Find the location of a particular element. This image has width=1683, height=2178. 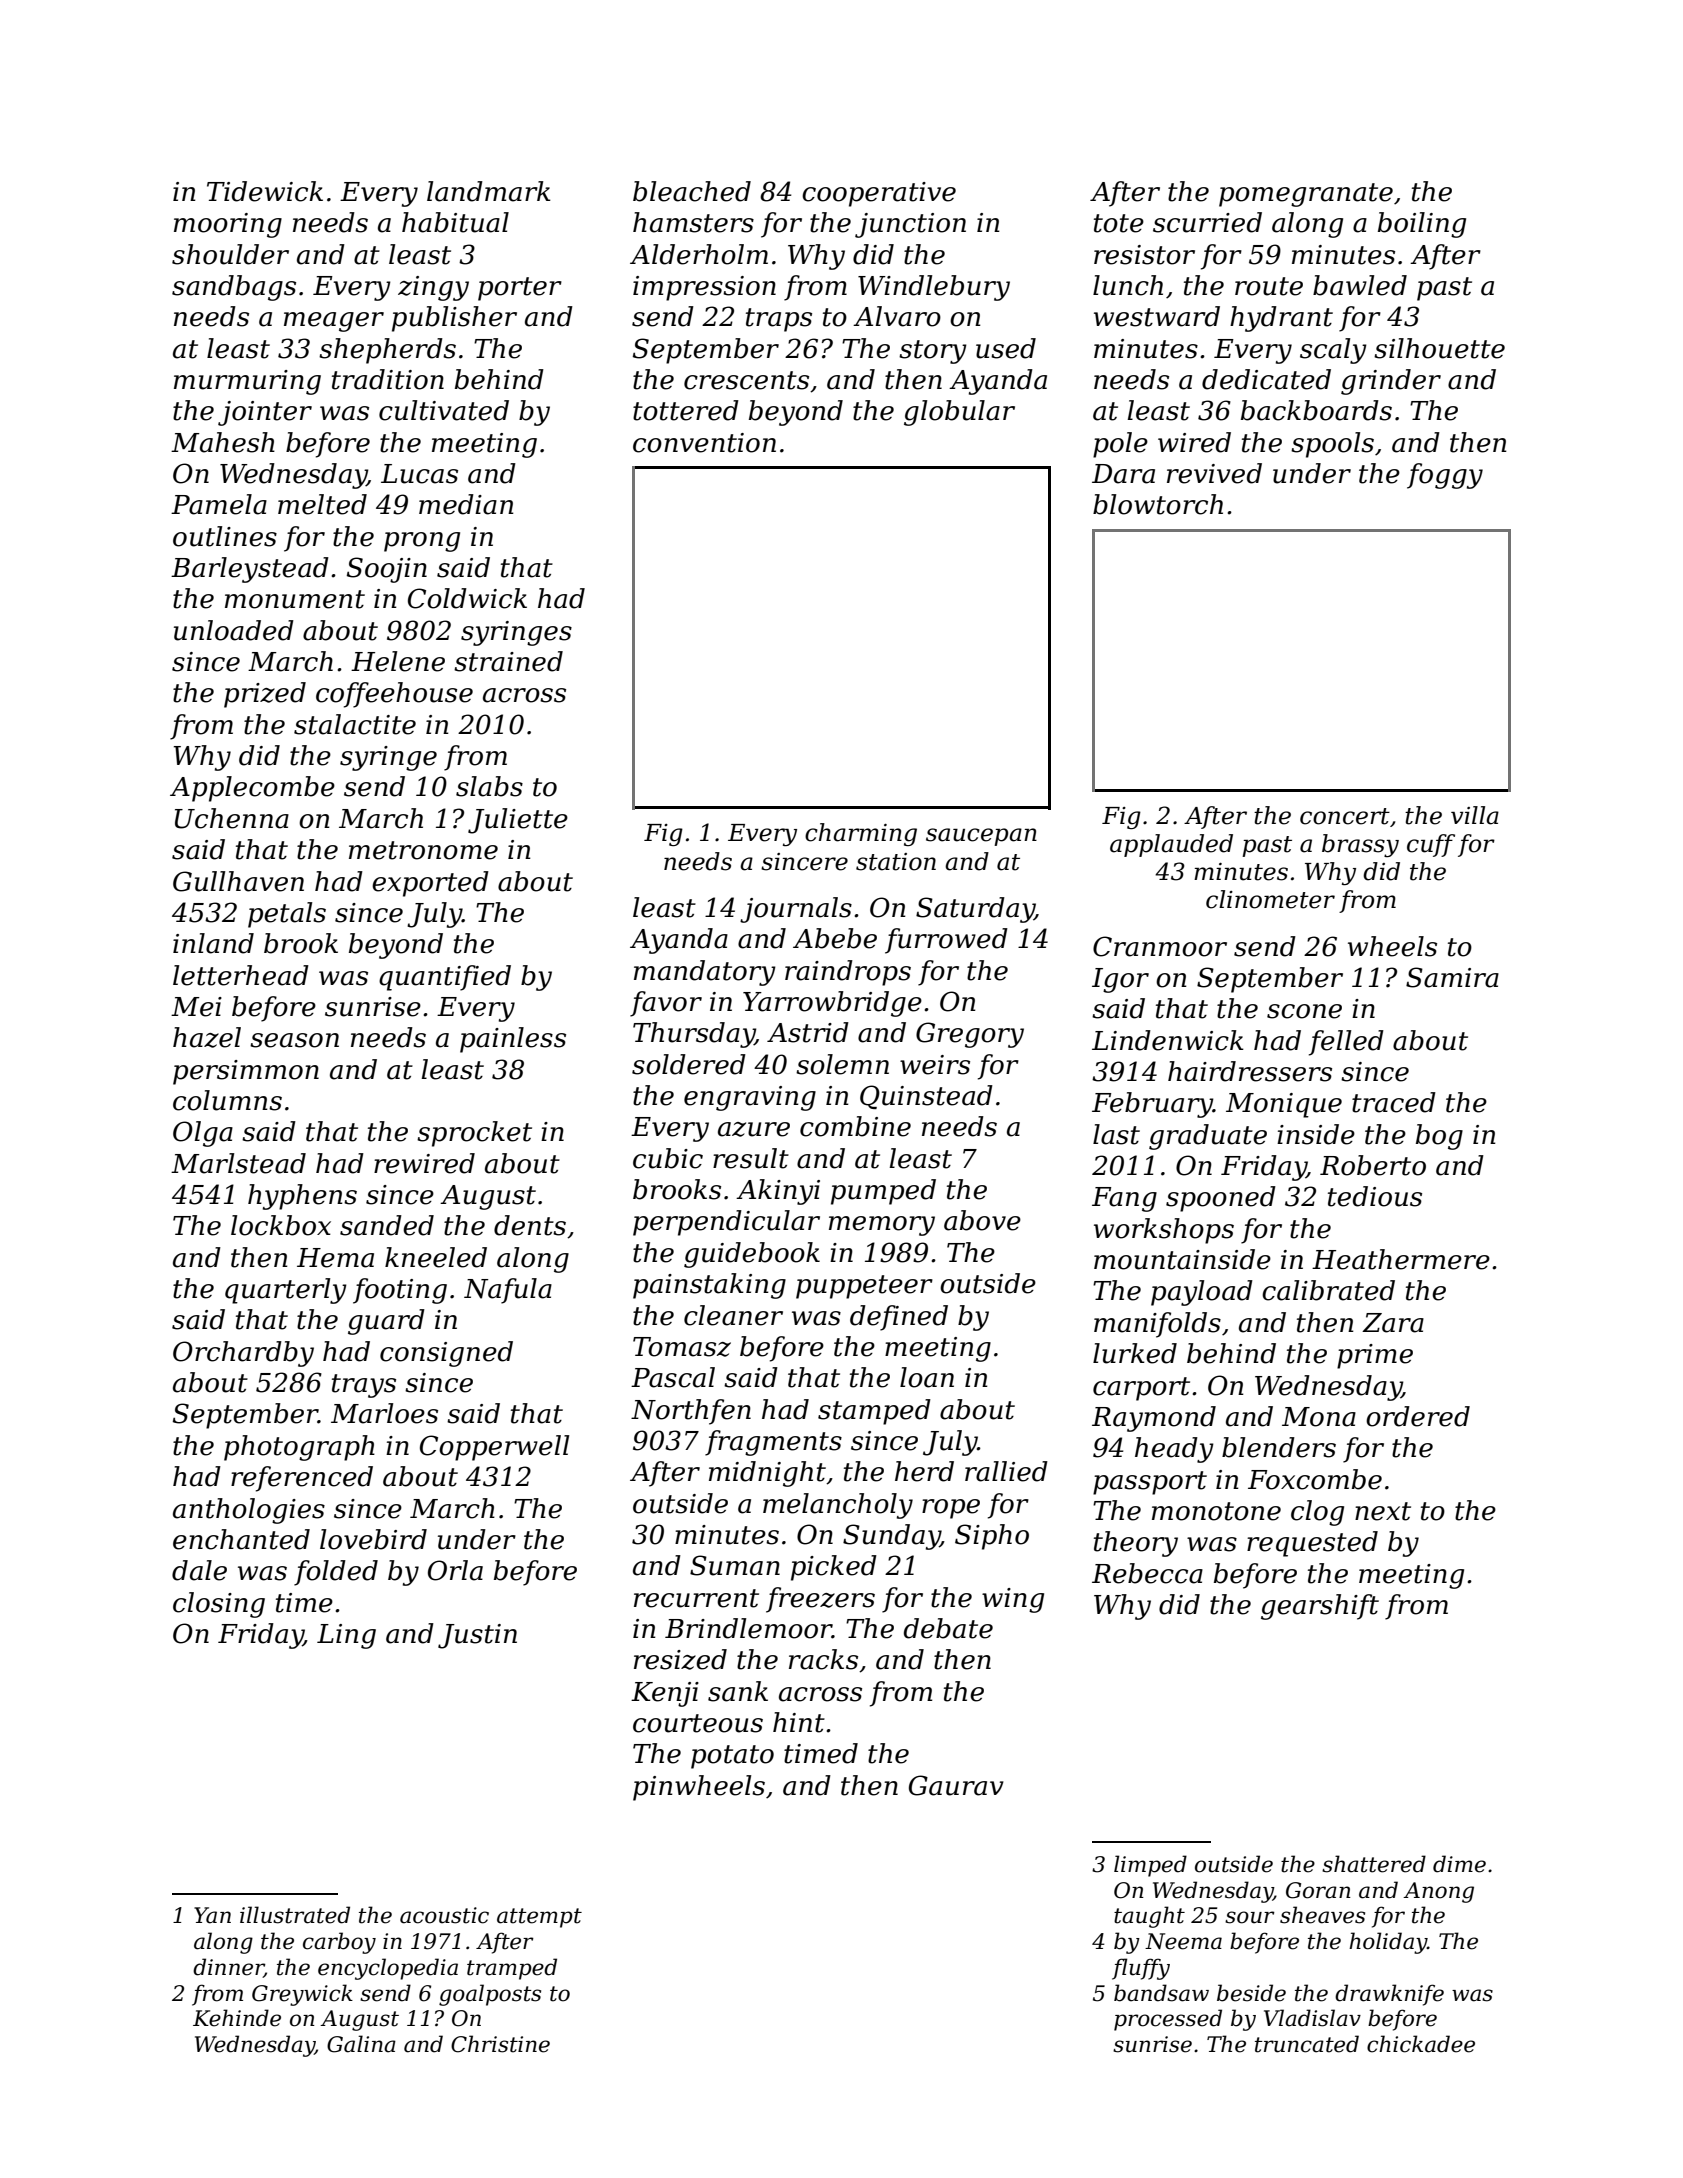

Marlstead is located at coordinates (238, 1163).
